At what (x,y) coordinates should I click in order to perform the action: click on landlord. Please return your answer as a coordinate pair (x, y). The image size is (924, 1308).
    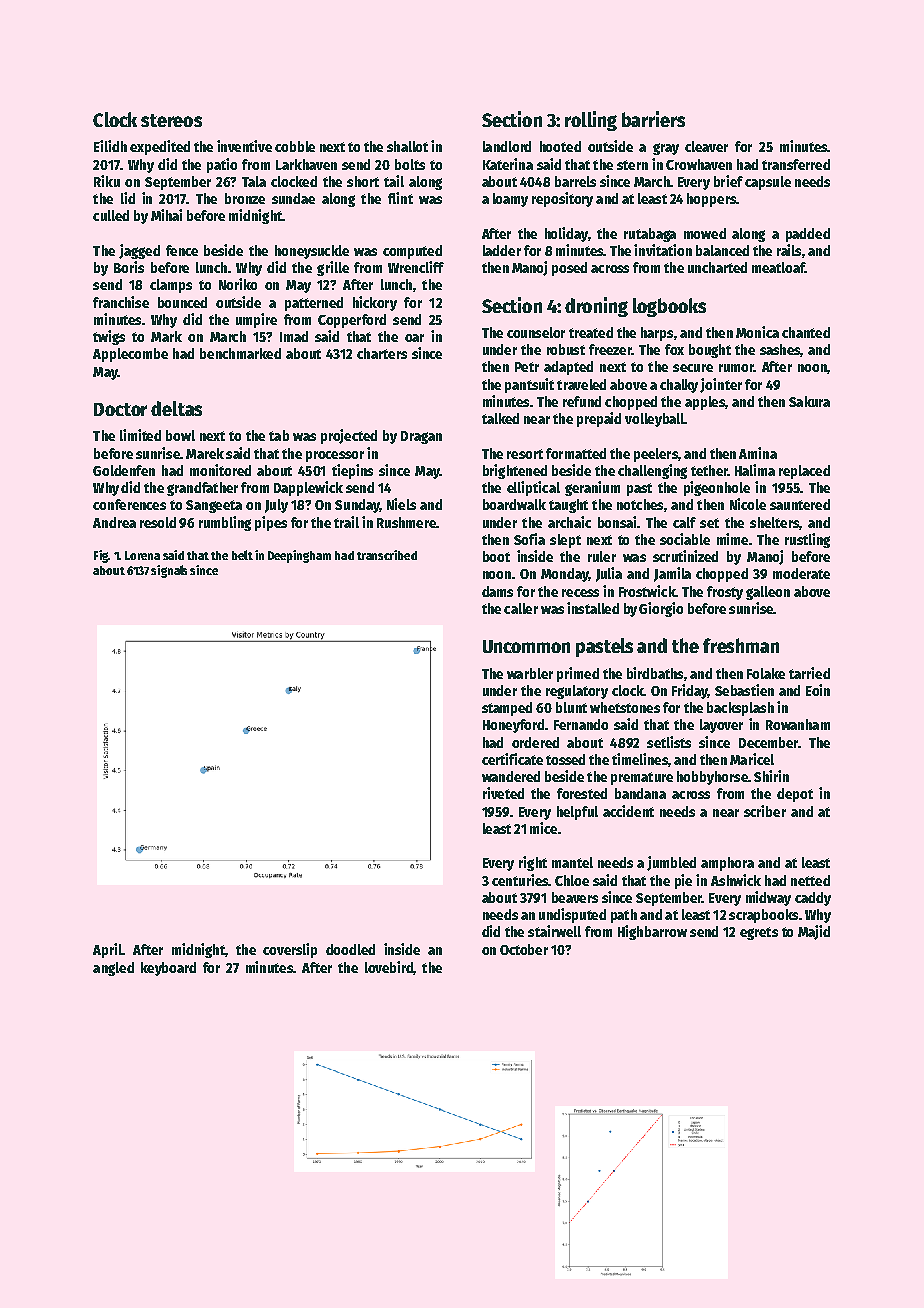
    Looking at the image, I should click on (507, 146).
